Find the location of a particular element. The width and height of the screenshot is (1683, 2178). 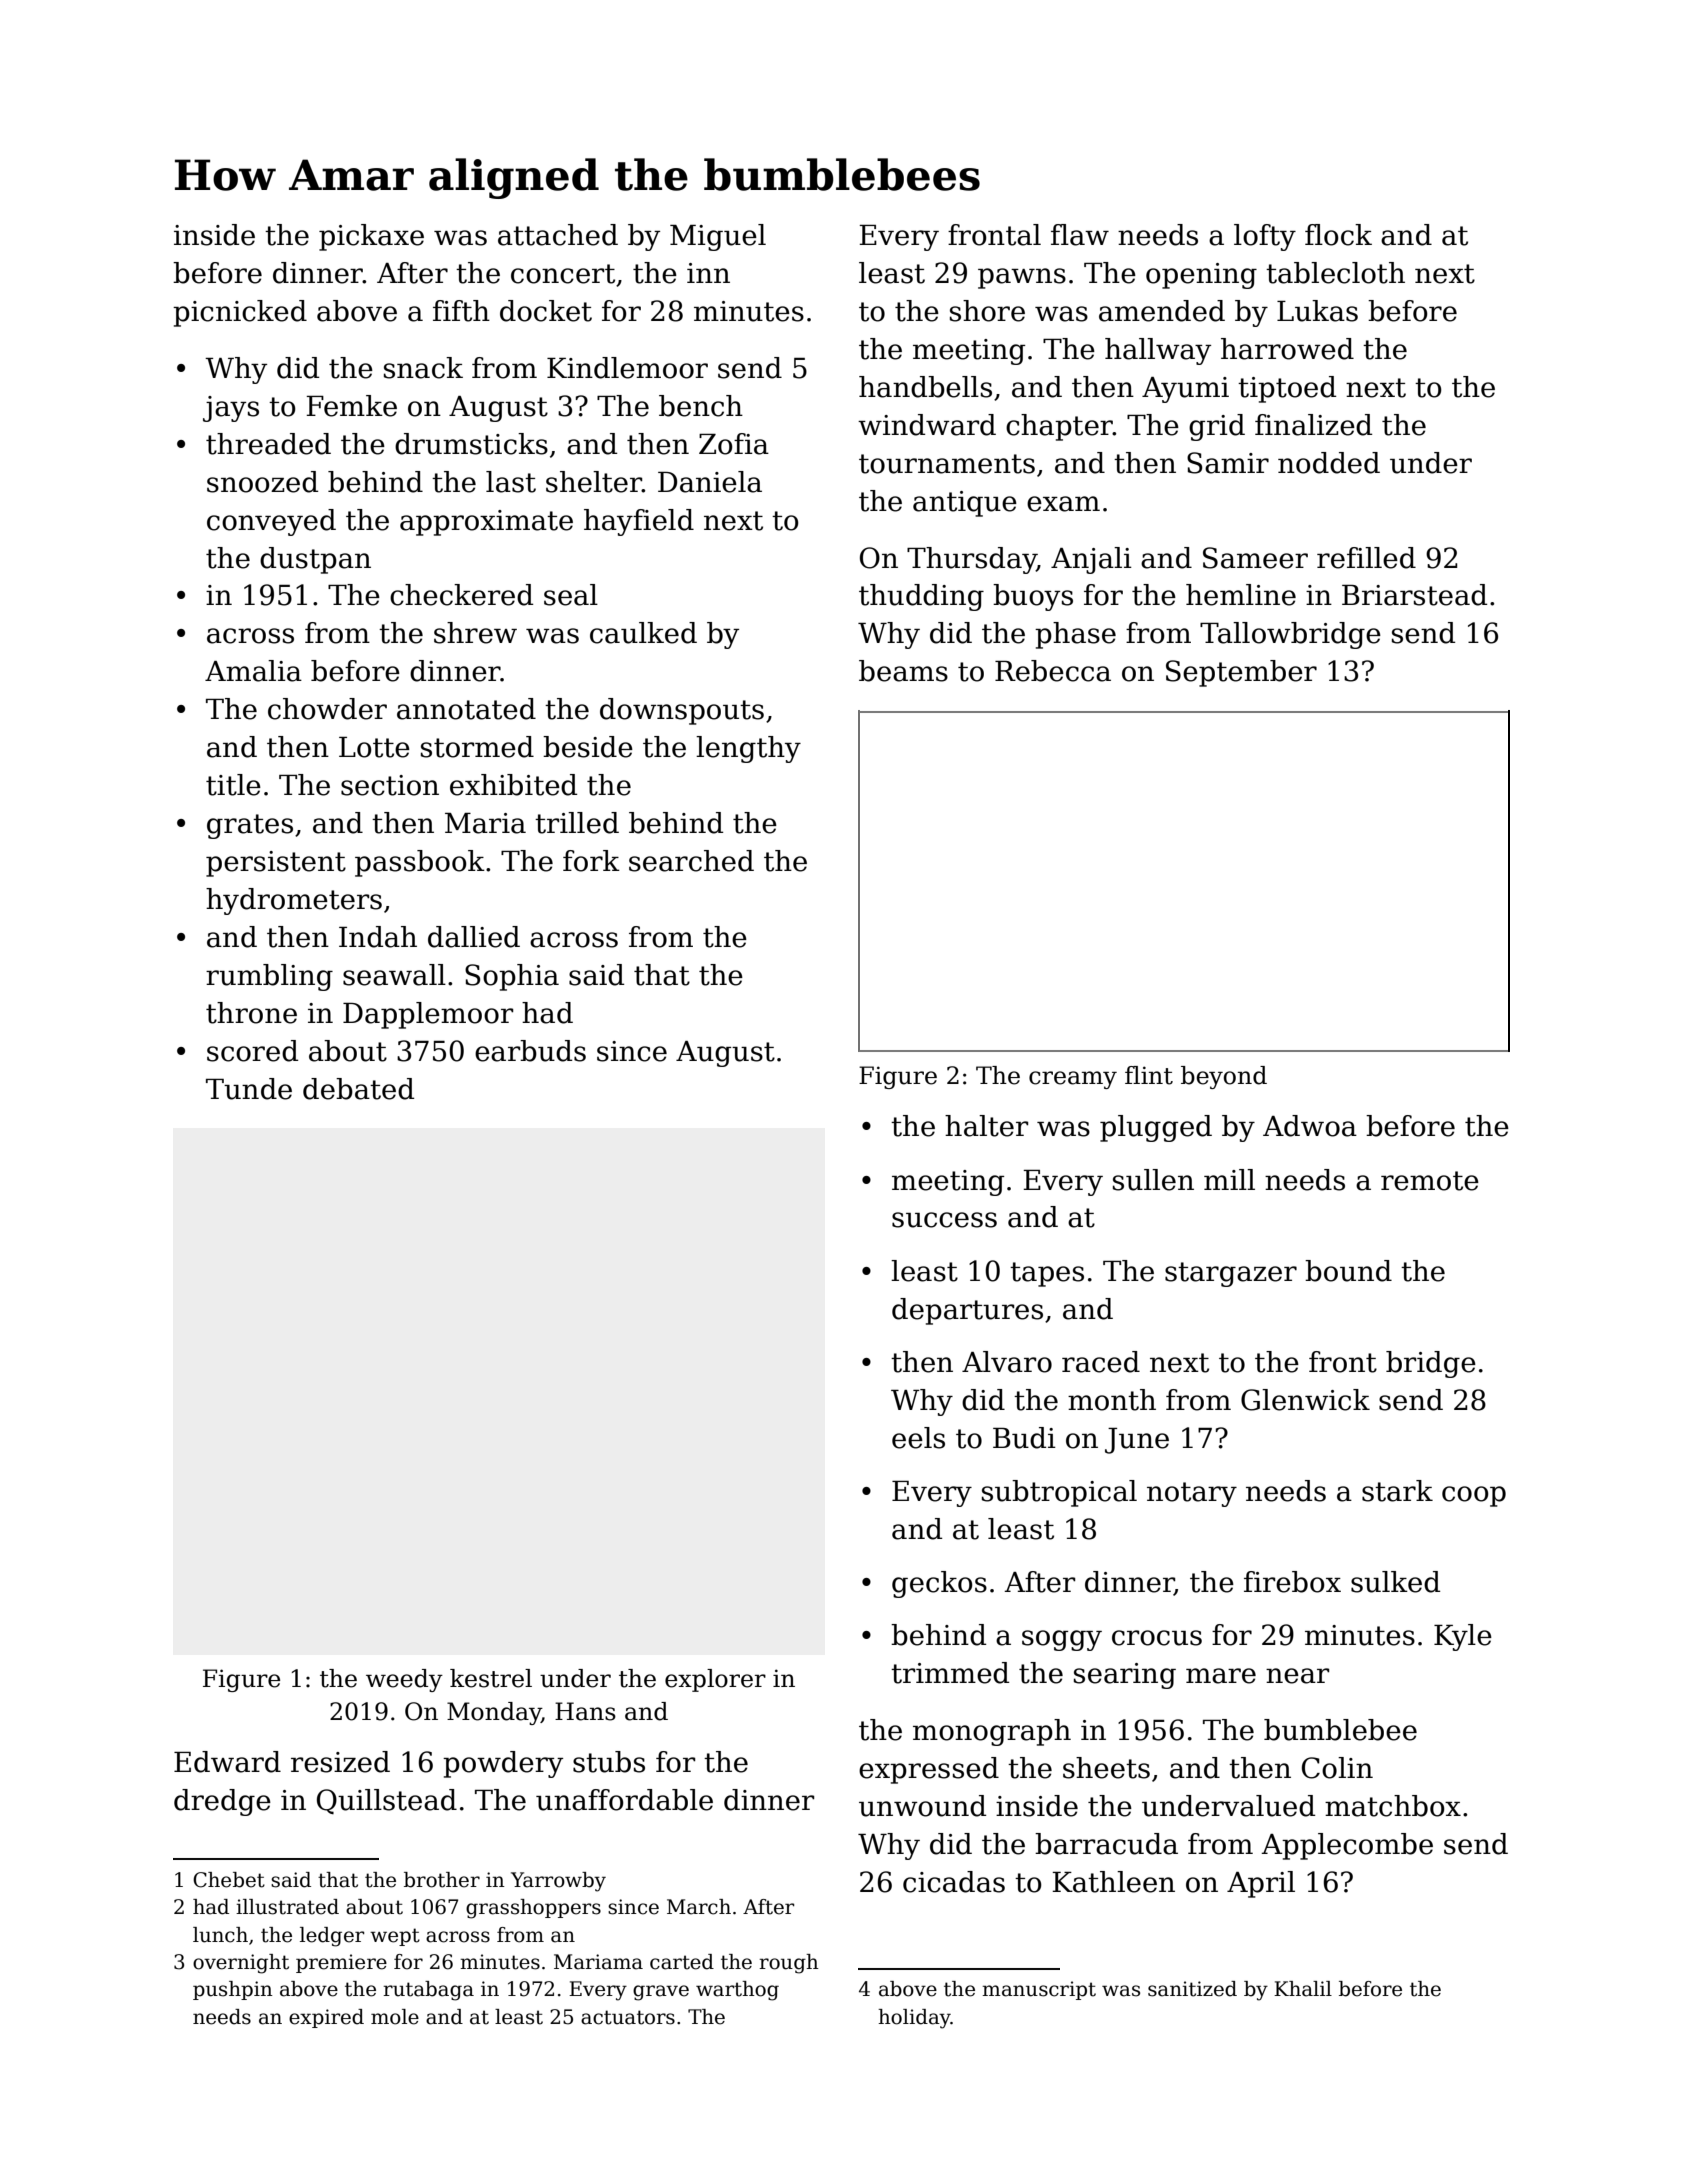

Miguel is located at coordinates (718, 237).
